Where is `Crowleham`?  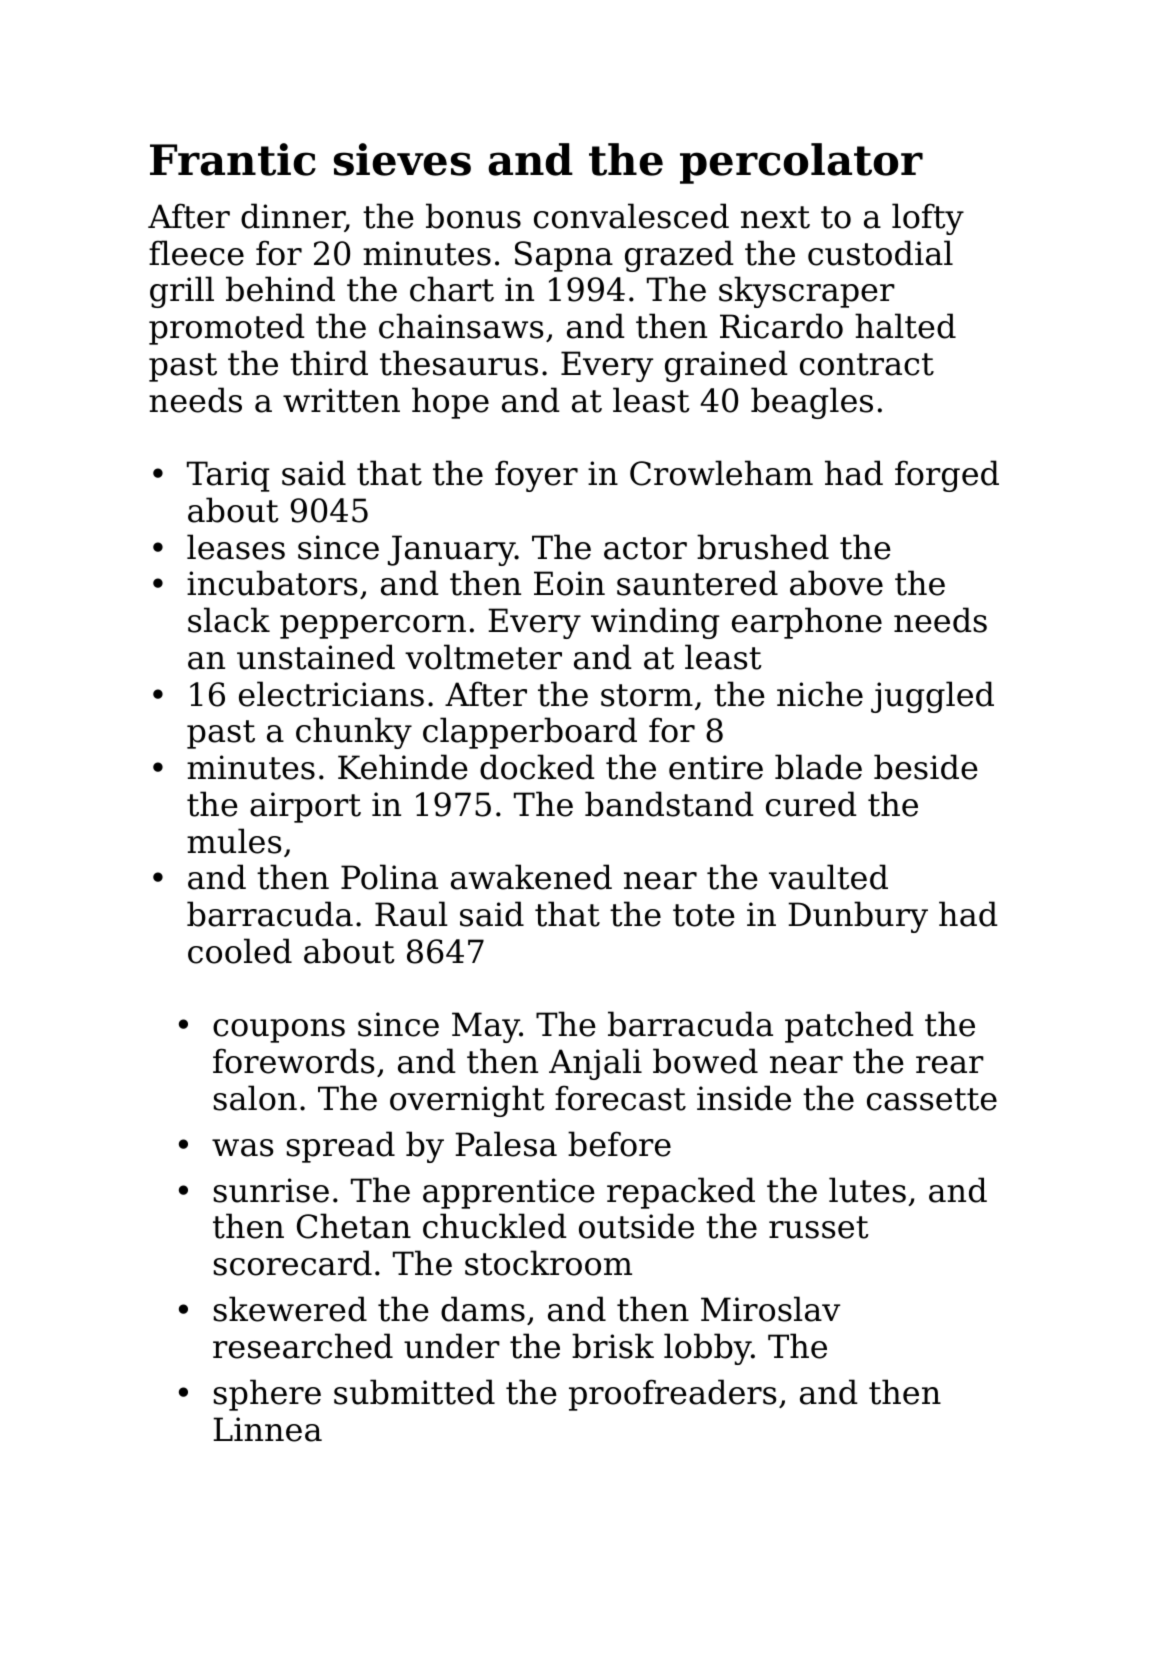 Crowleham is located at coordinates (721, 473).
